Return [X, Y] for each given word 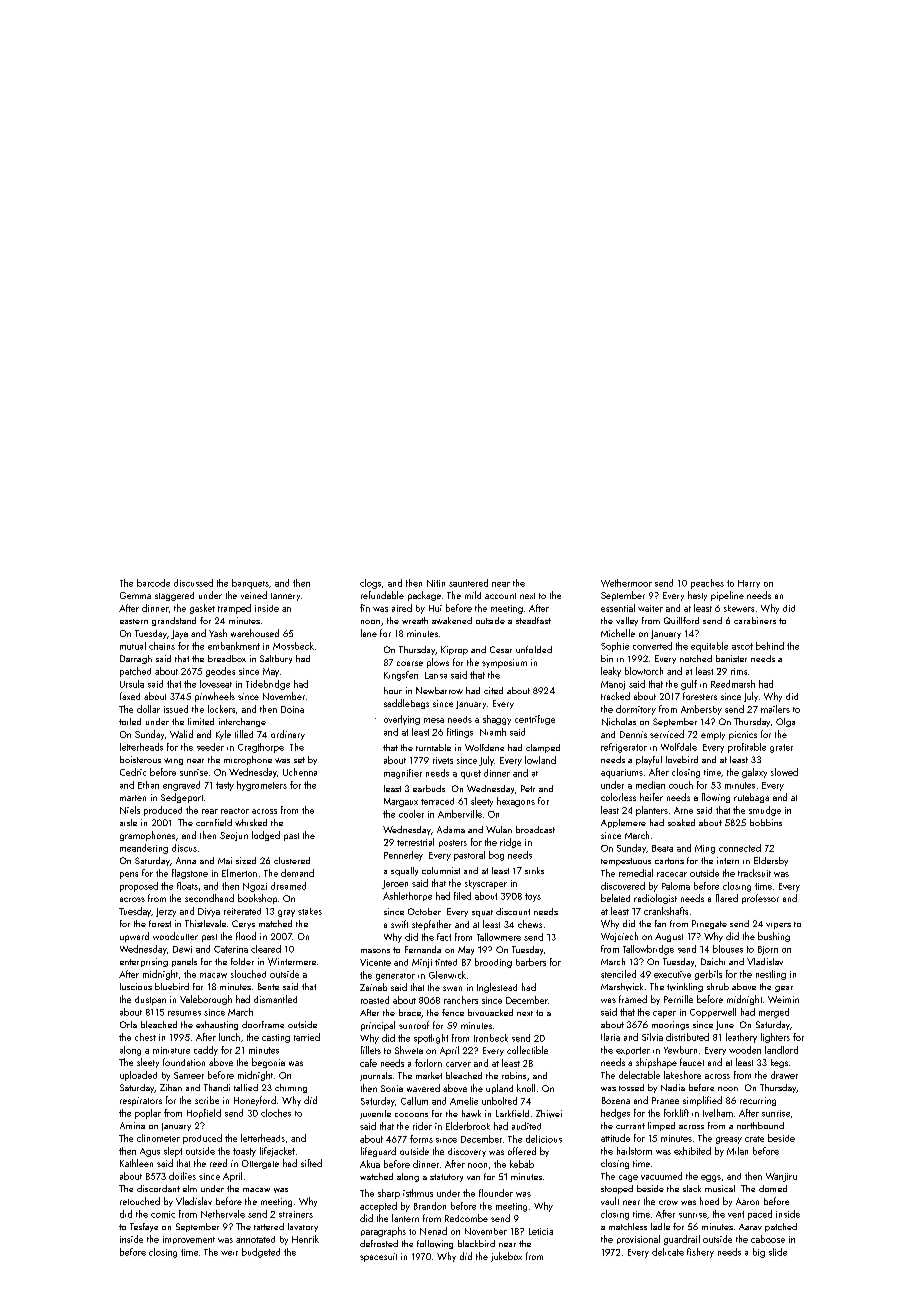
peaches [707, 584]
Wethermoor [626, 583]
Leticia [541, 1231]
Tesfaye [144, 1227]
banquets [250, 584]
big [759, 1253]
